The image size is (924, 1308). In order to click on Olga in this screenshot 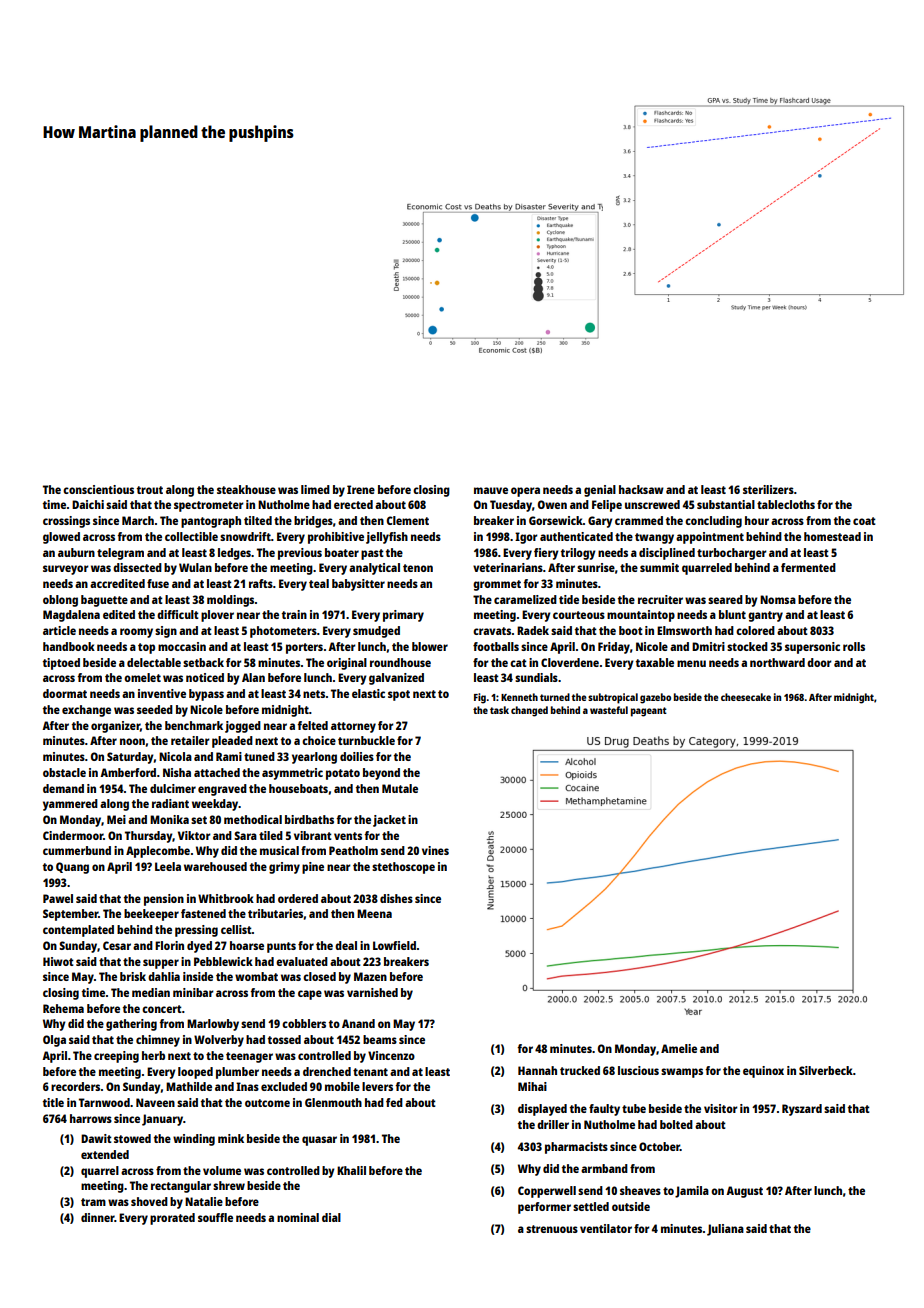, I will do `click(54, 1041)`.
